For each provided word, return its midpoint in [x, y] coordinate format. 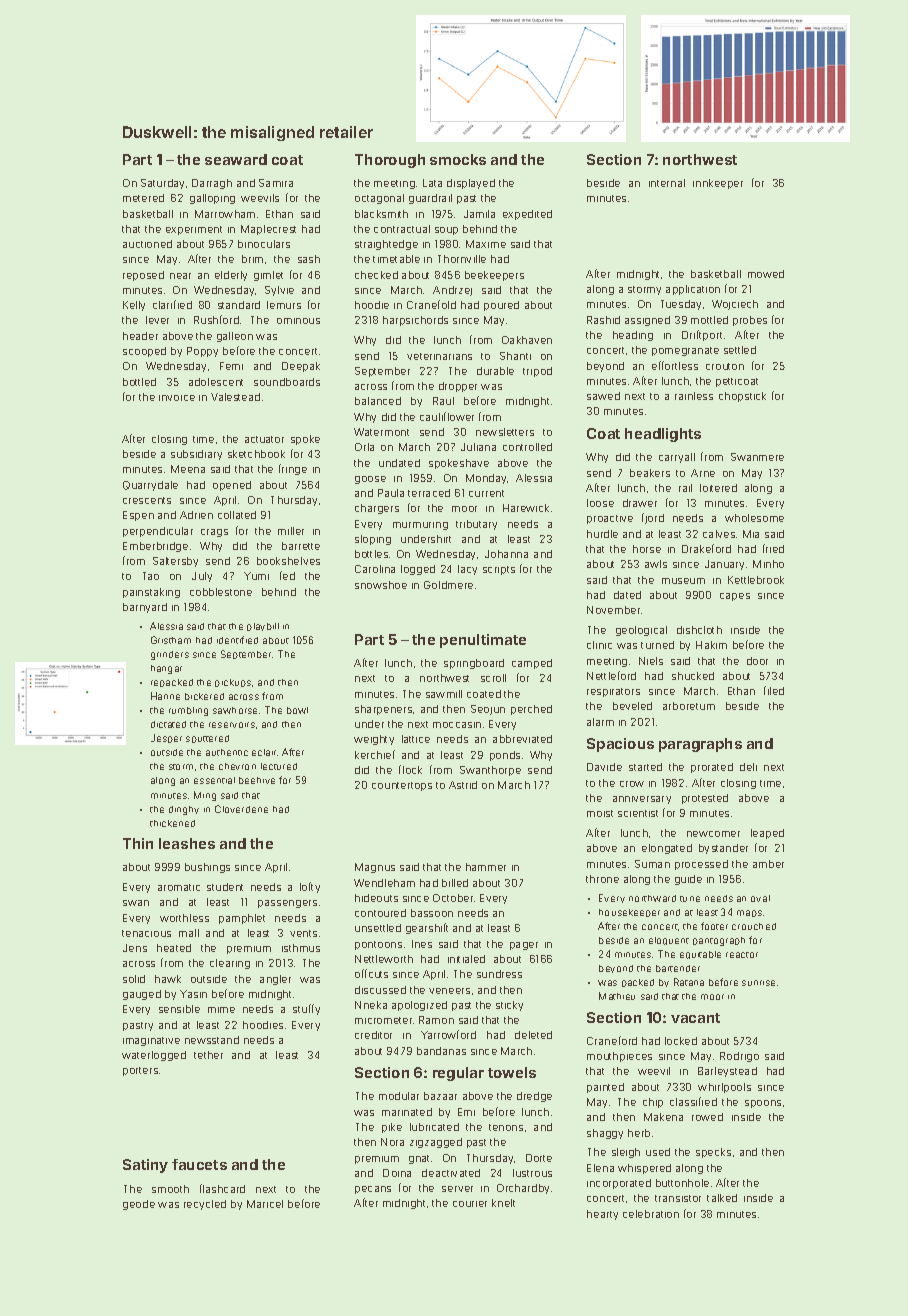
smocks [458, 159]
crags [214, 533]
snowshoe [381, 585]
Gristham [171, 640]
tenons [506, 1127]
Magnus [375, 868]
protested [705, 799]
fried [773, 548]
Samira [276, 183]
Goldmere [448, 585]
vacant [695, 1018]
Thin [138, 843]
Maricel [265, 1204]
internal [667, 183]
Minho [768, 564]
